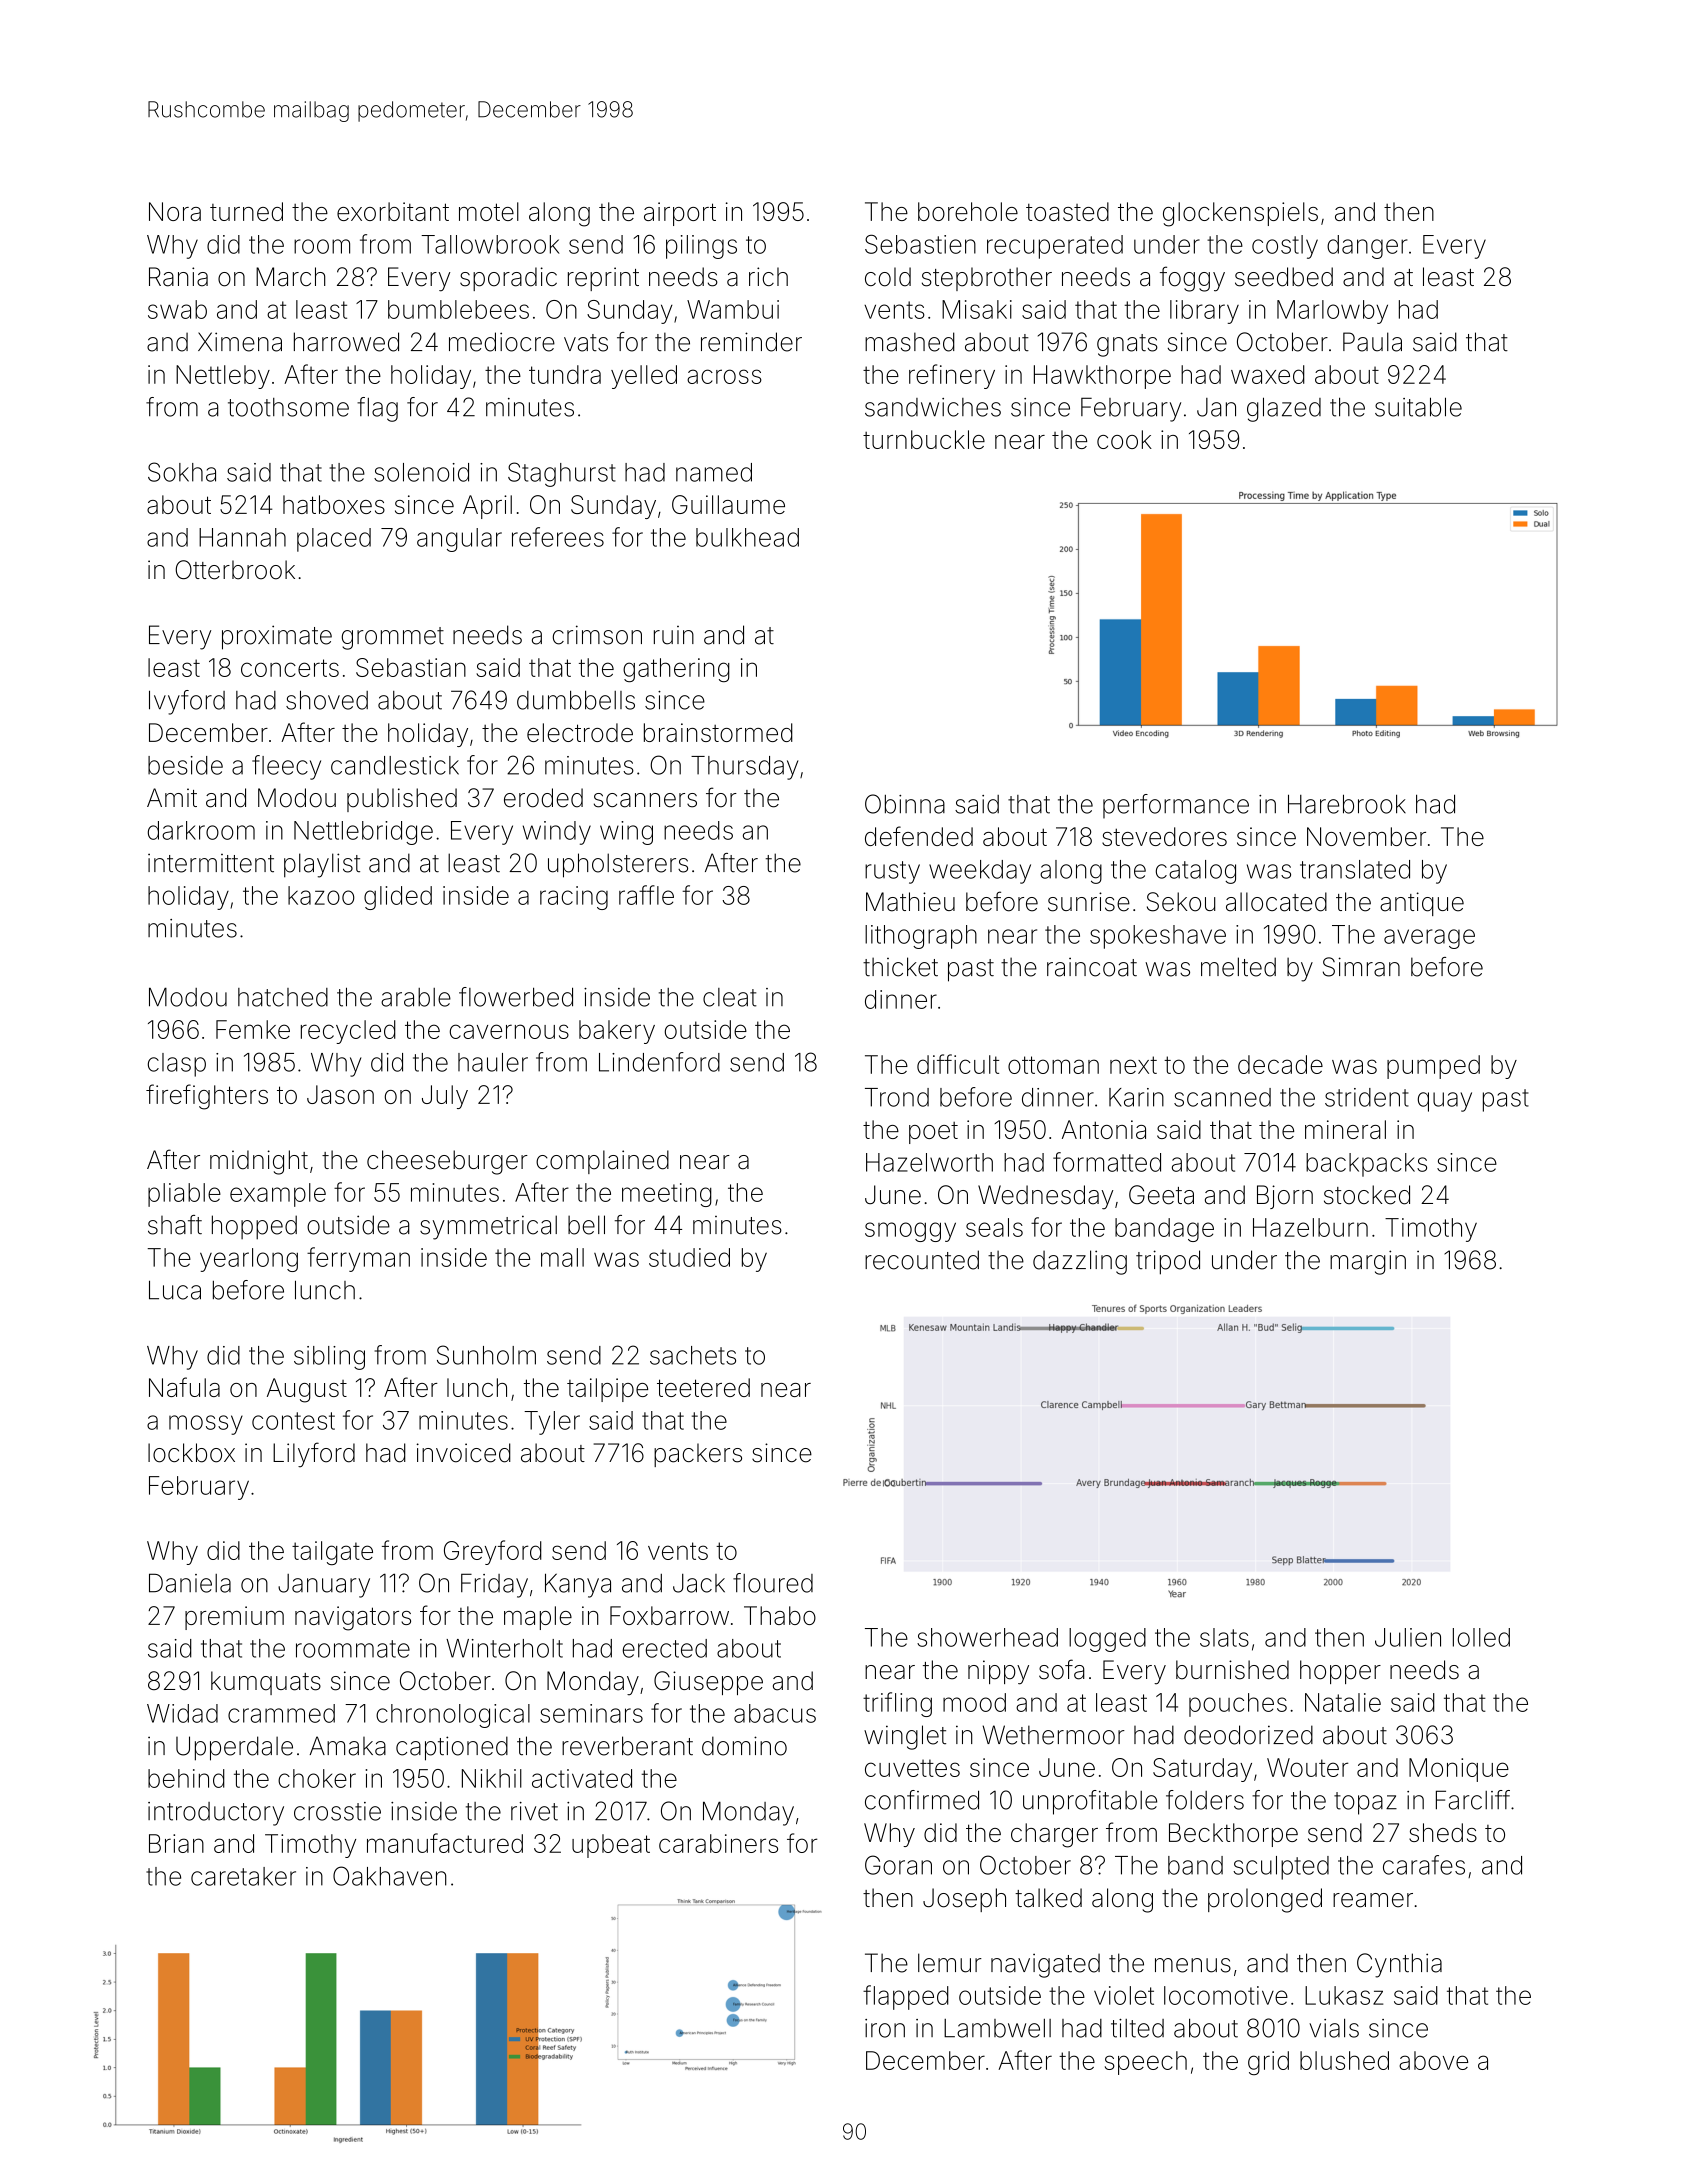 This screenshot has width=1683, height=2178. What do you see at coordinates (1368, 1262) in the screenshot?
I see `margin` at bounding box center [1368, 1262].
